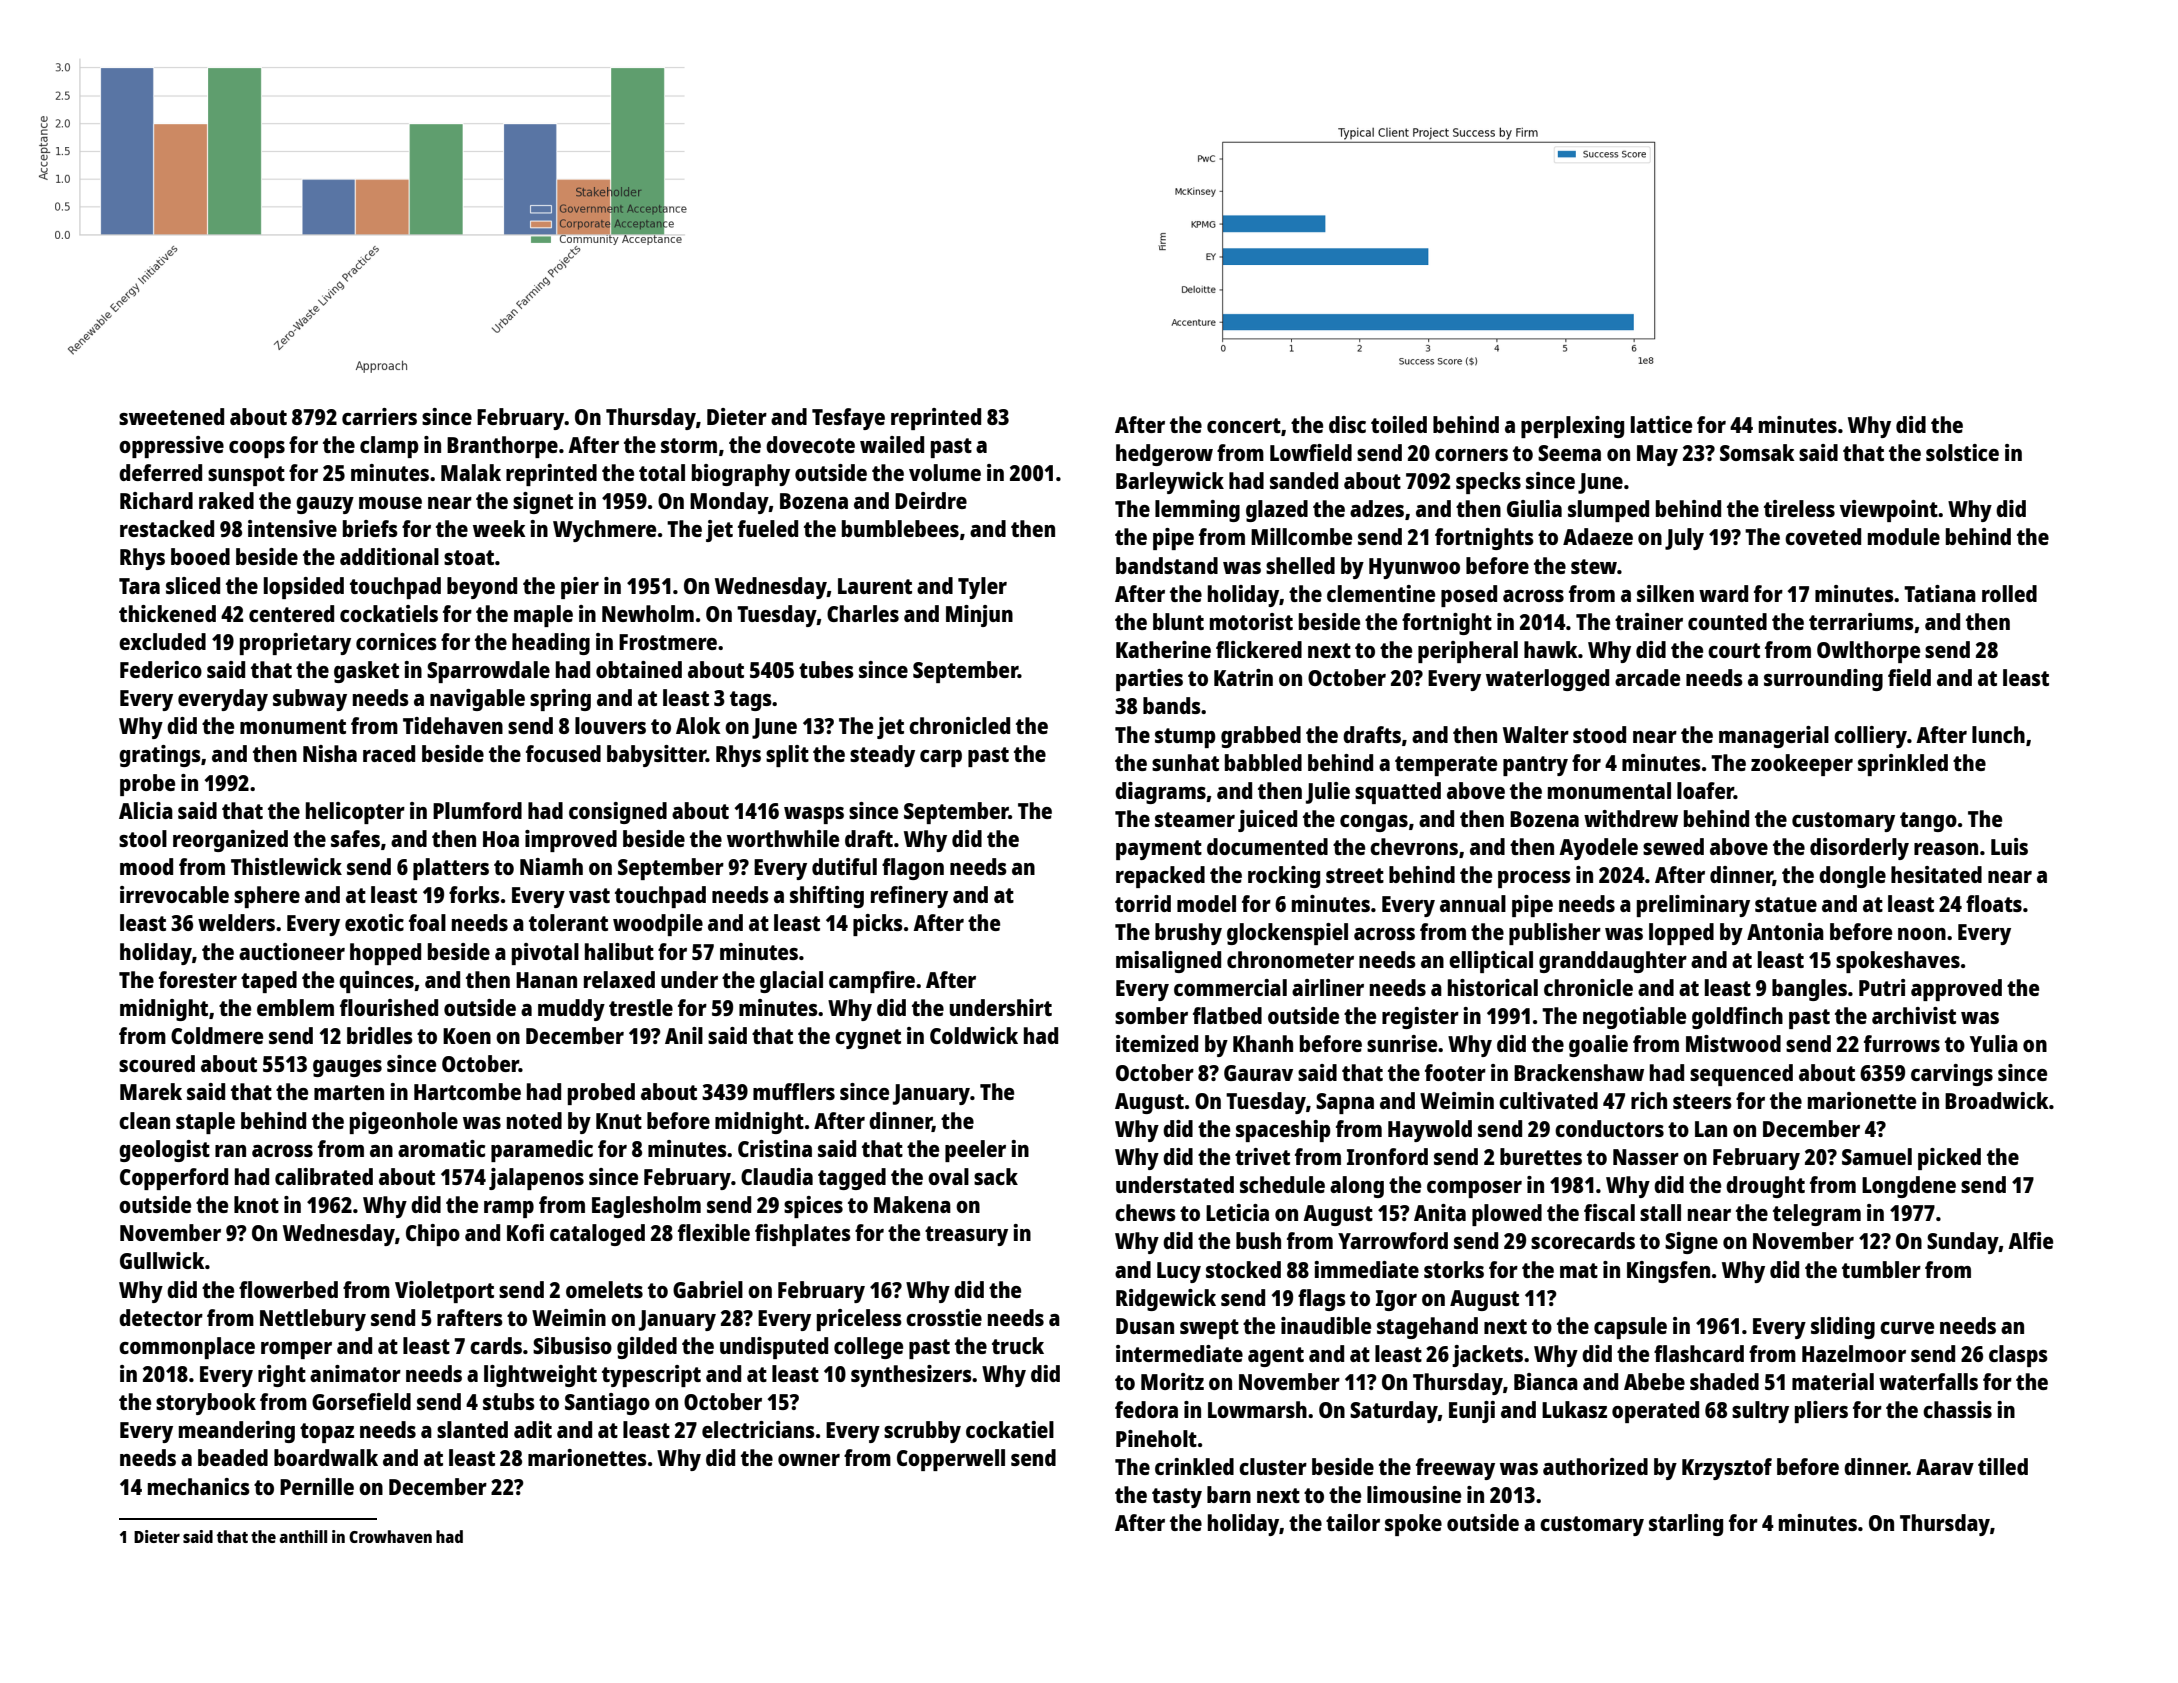  Describe the element at coordinates (1686, 1525) in the screenshot. I see `starling` at that location.
